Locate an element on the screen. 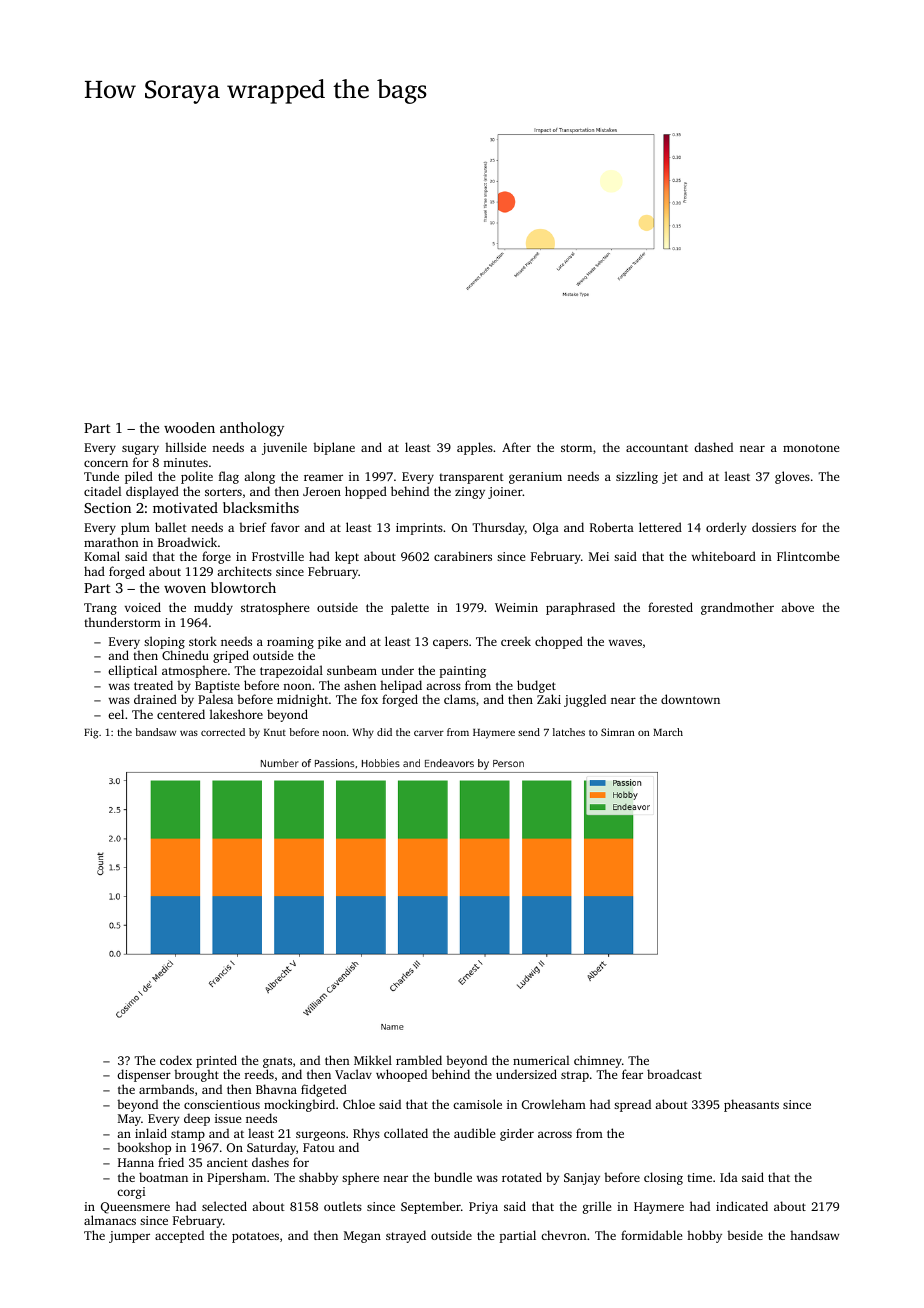 The width and height of the screenshot is (924, 1308). potatoes is located at coordinates (255, 1237).
